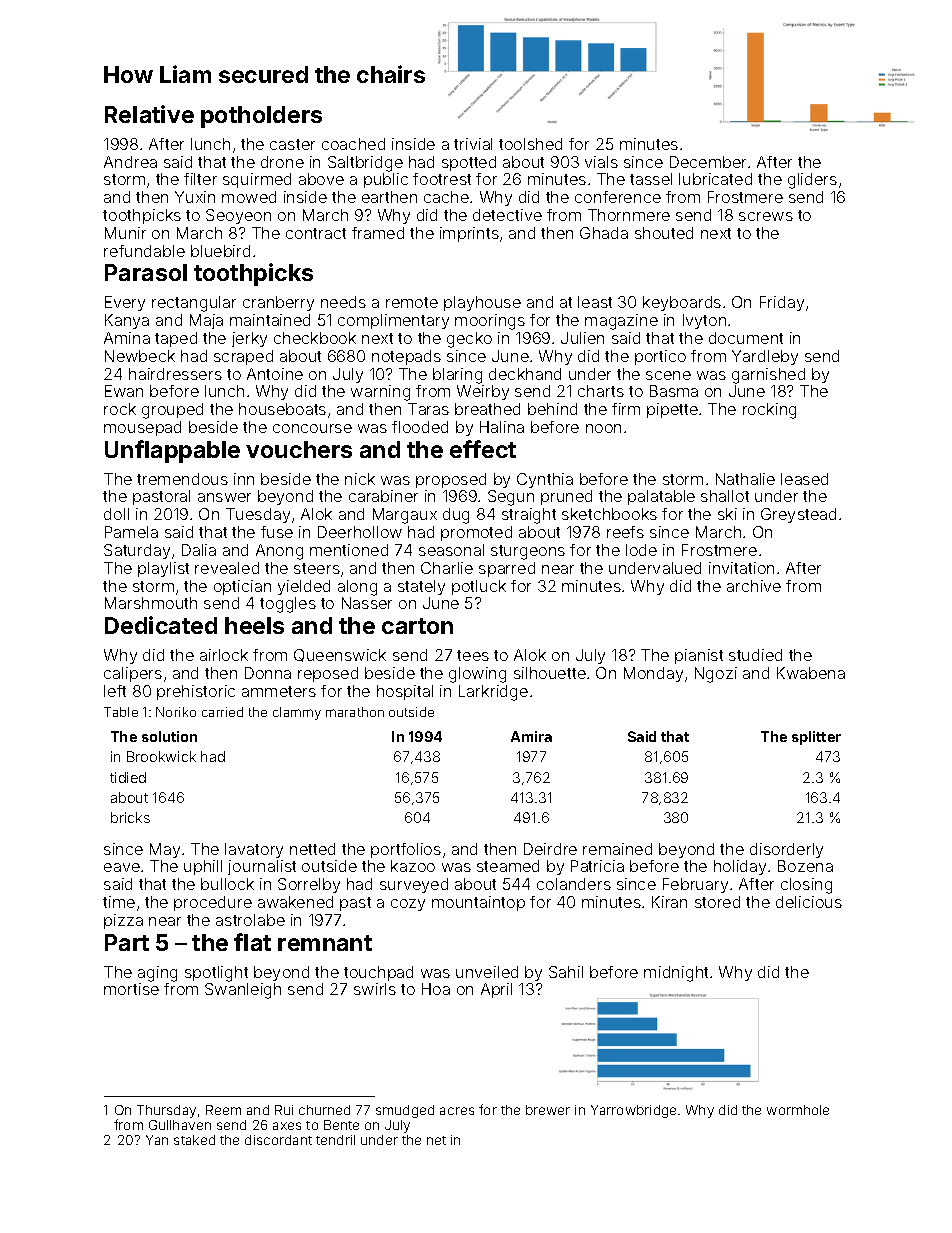  What do you see at coordinates (531, 736) in the screenshot?
I see `Amira` at bounding box center [531, 736].
